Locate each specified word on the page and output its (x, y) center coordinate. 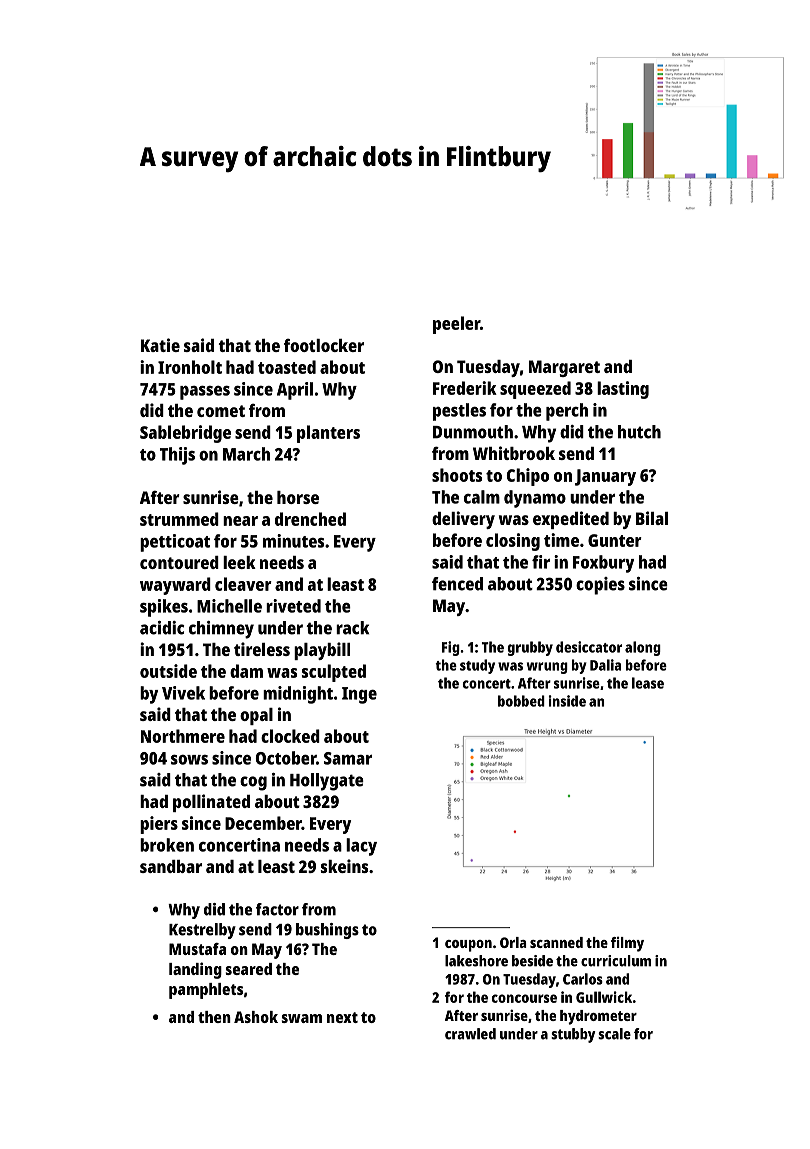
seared (248, 969)
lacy (361, 847)
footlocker (324, 345)
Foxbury (603, 564)
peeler (456, 325)
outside (168, 671)
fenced (457, 584)
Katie (160, 345)
